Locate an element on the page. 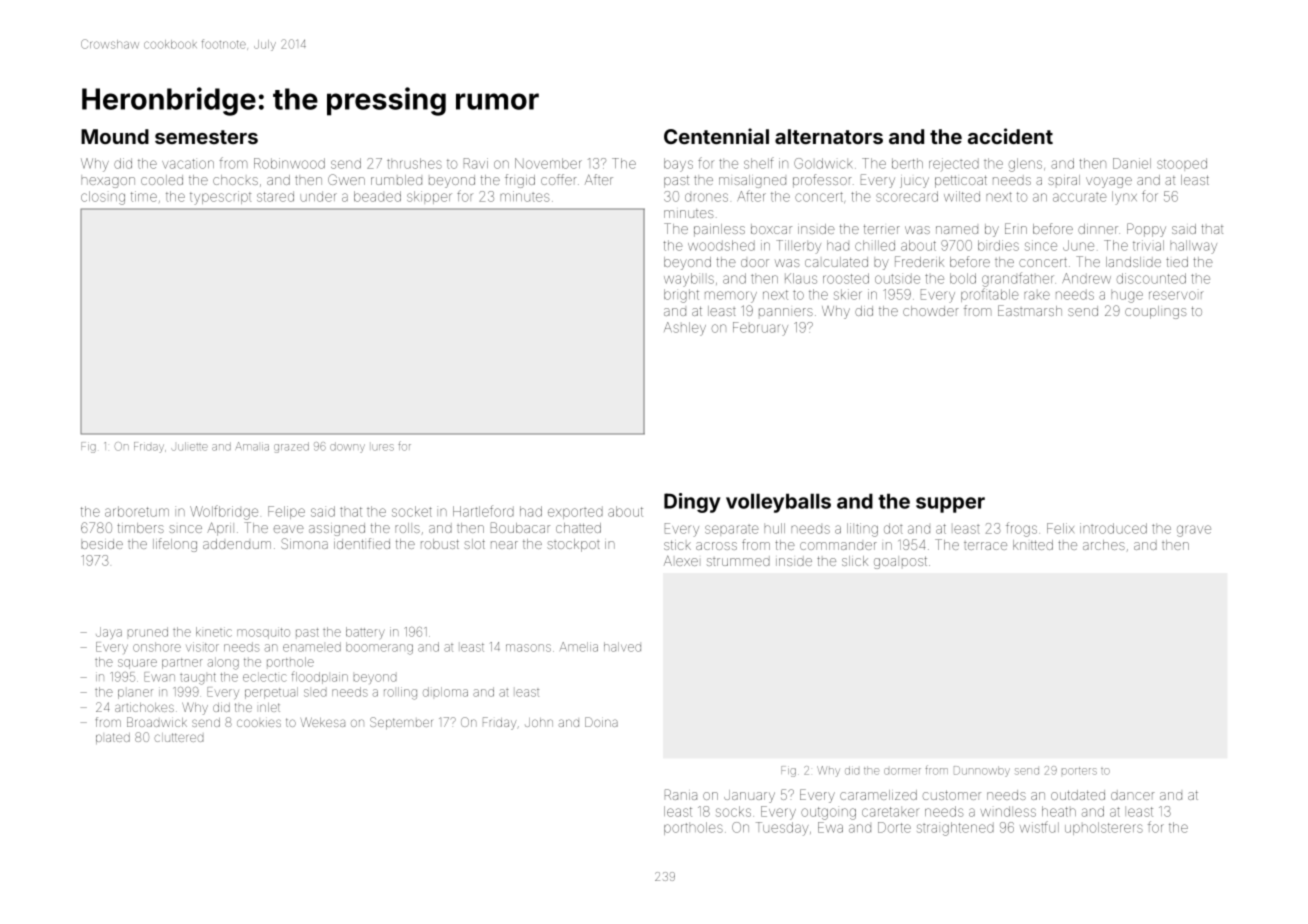  Centennial is located at coordinates (716, 136).
